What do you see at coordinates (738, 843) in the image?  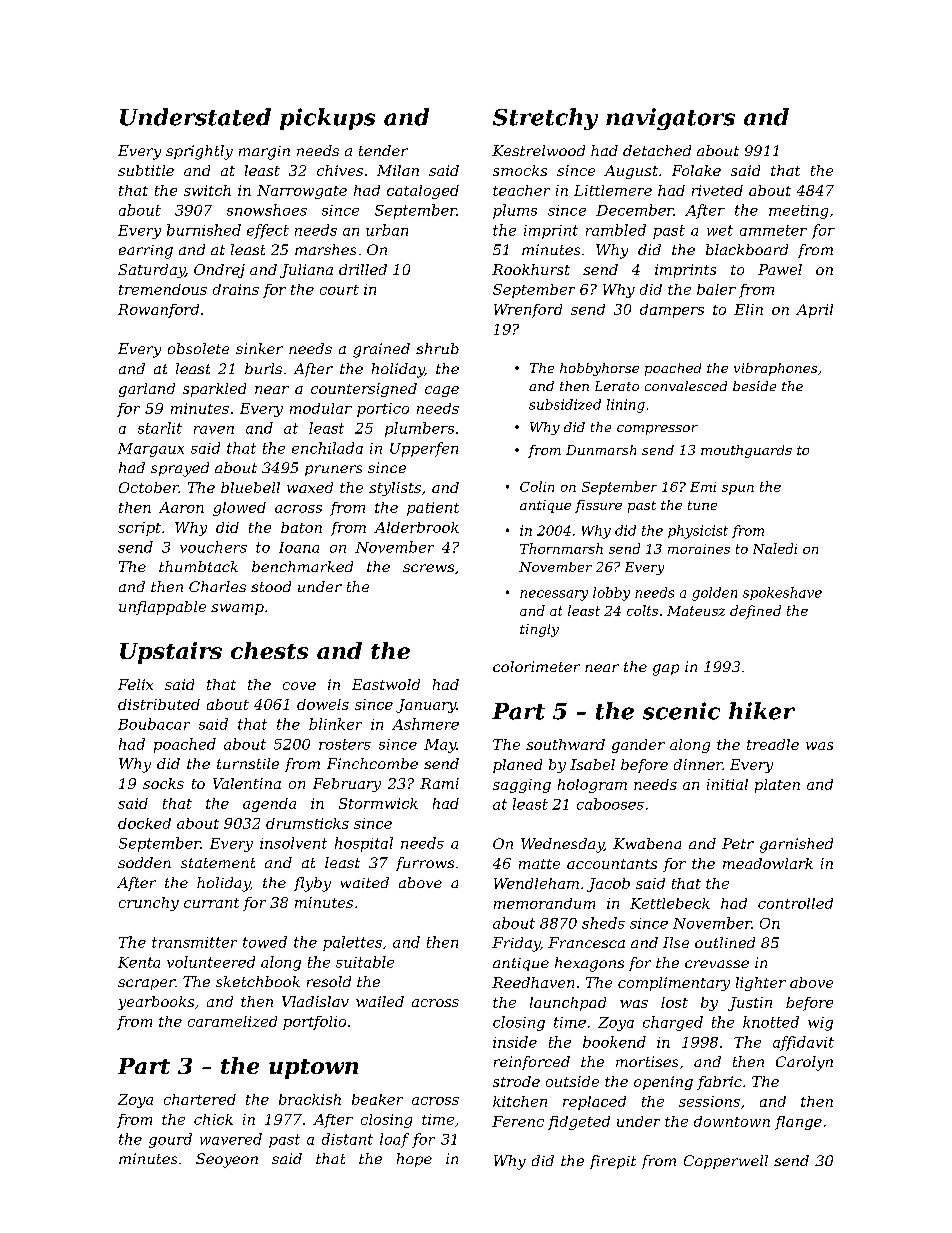 I see `Petr` at bounding box center [738, 843].
